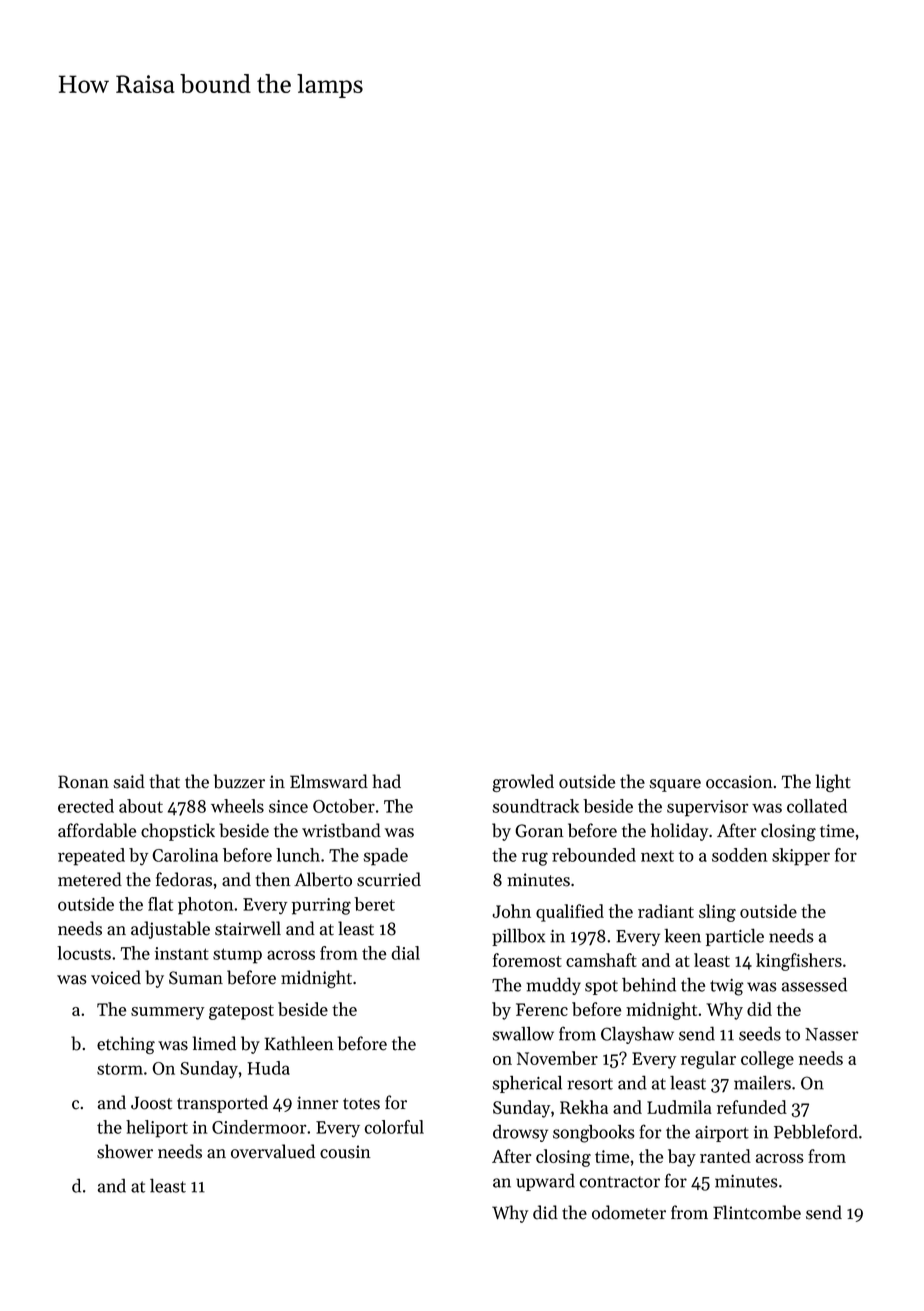  What do you see at coordinates (523, 1033) in the document?
I see `swallow` at bounding box center [523, 1033].
